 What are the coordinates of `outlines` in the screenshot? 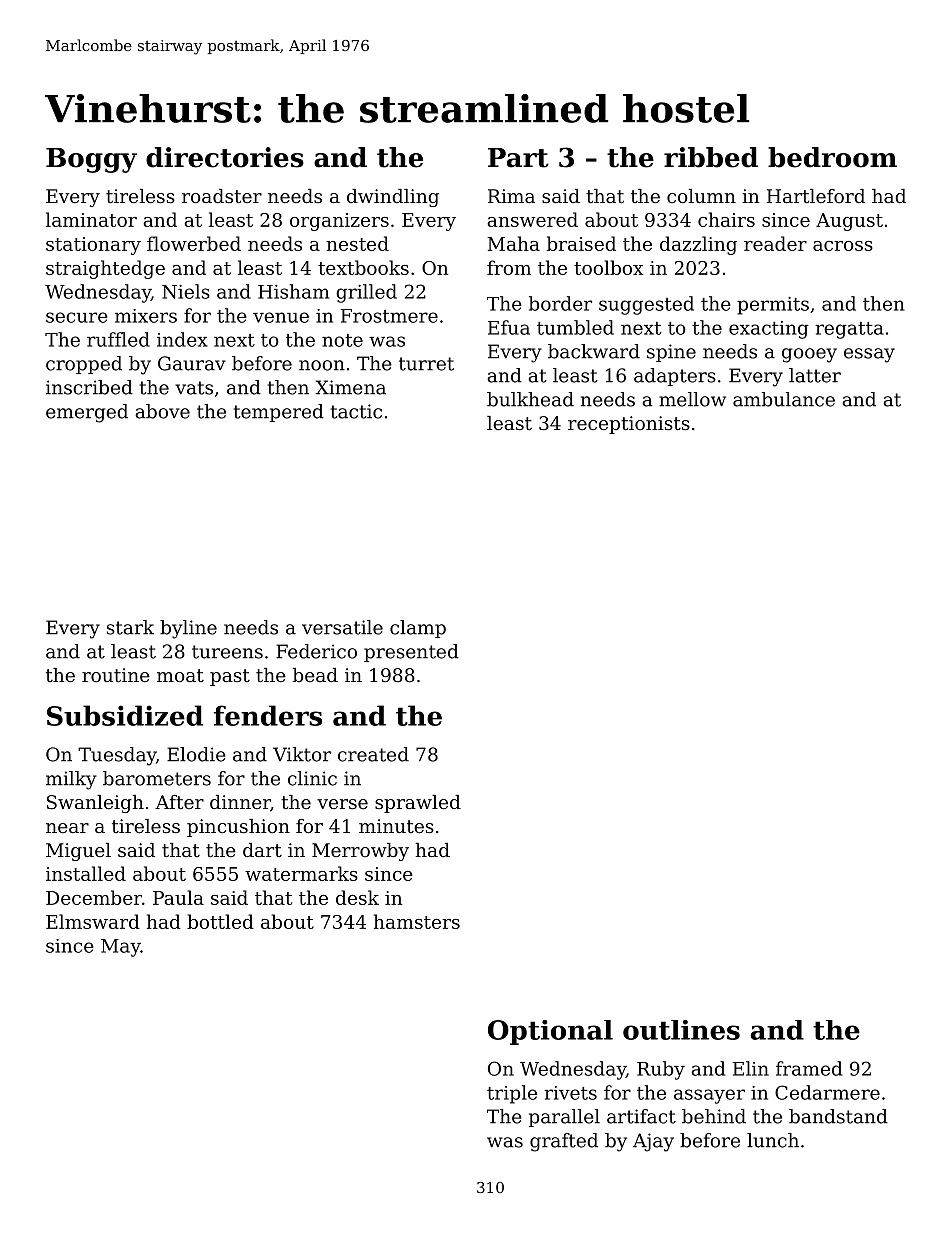 It's located at (681, 1030).
